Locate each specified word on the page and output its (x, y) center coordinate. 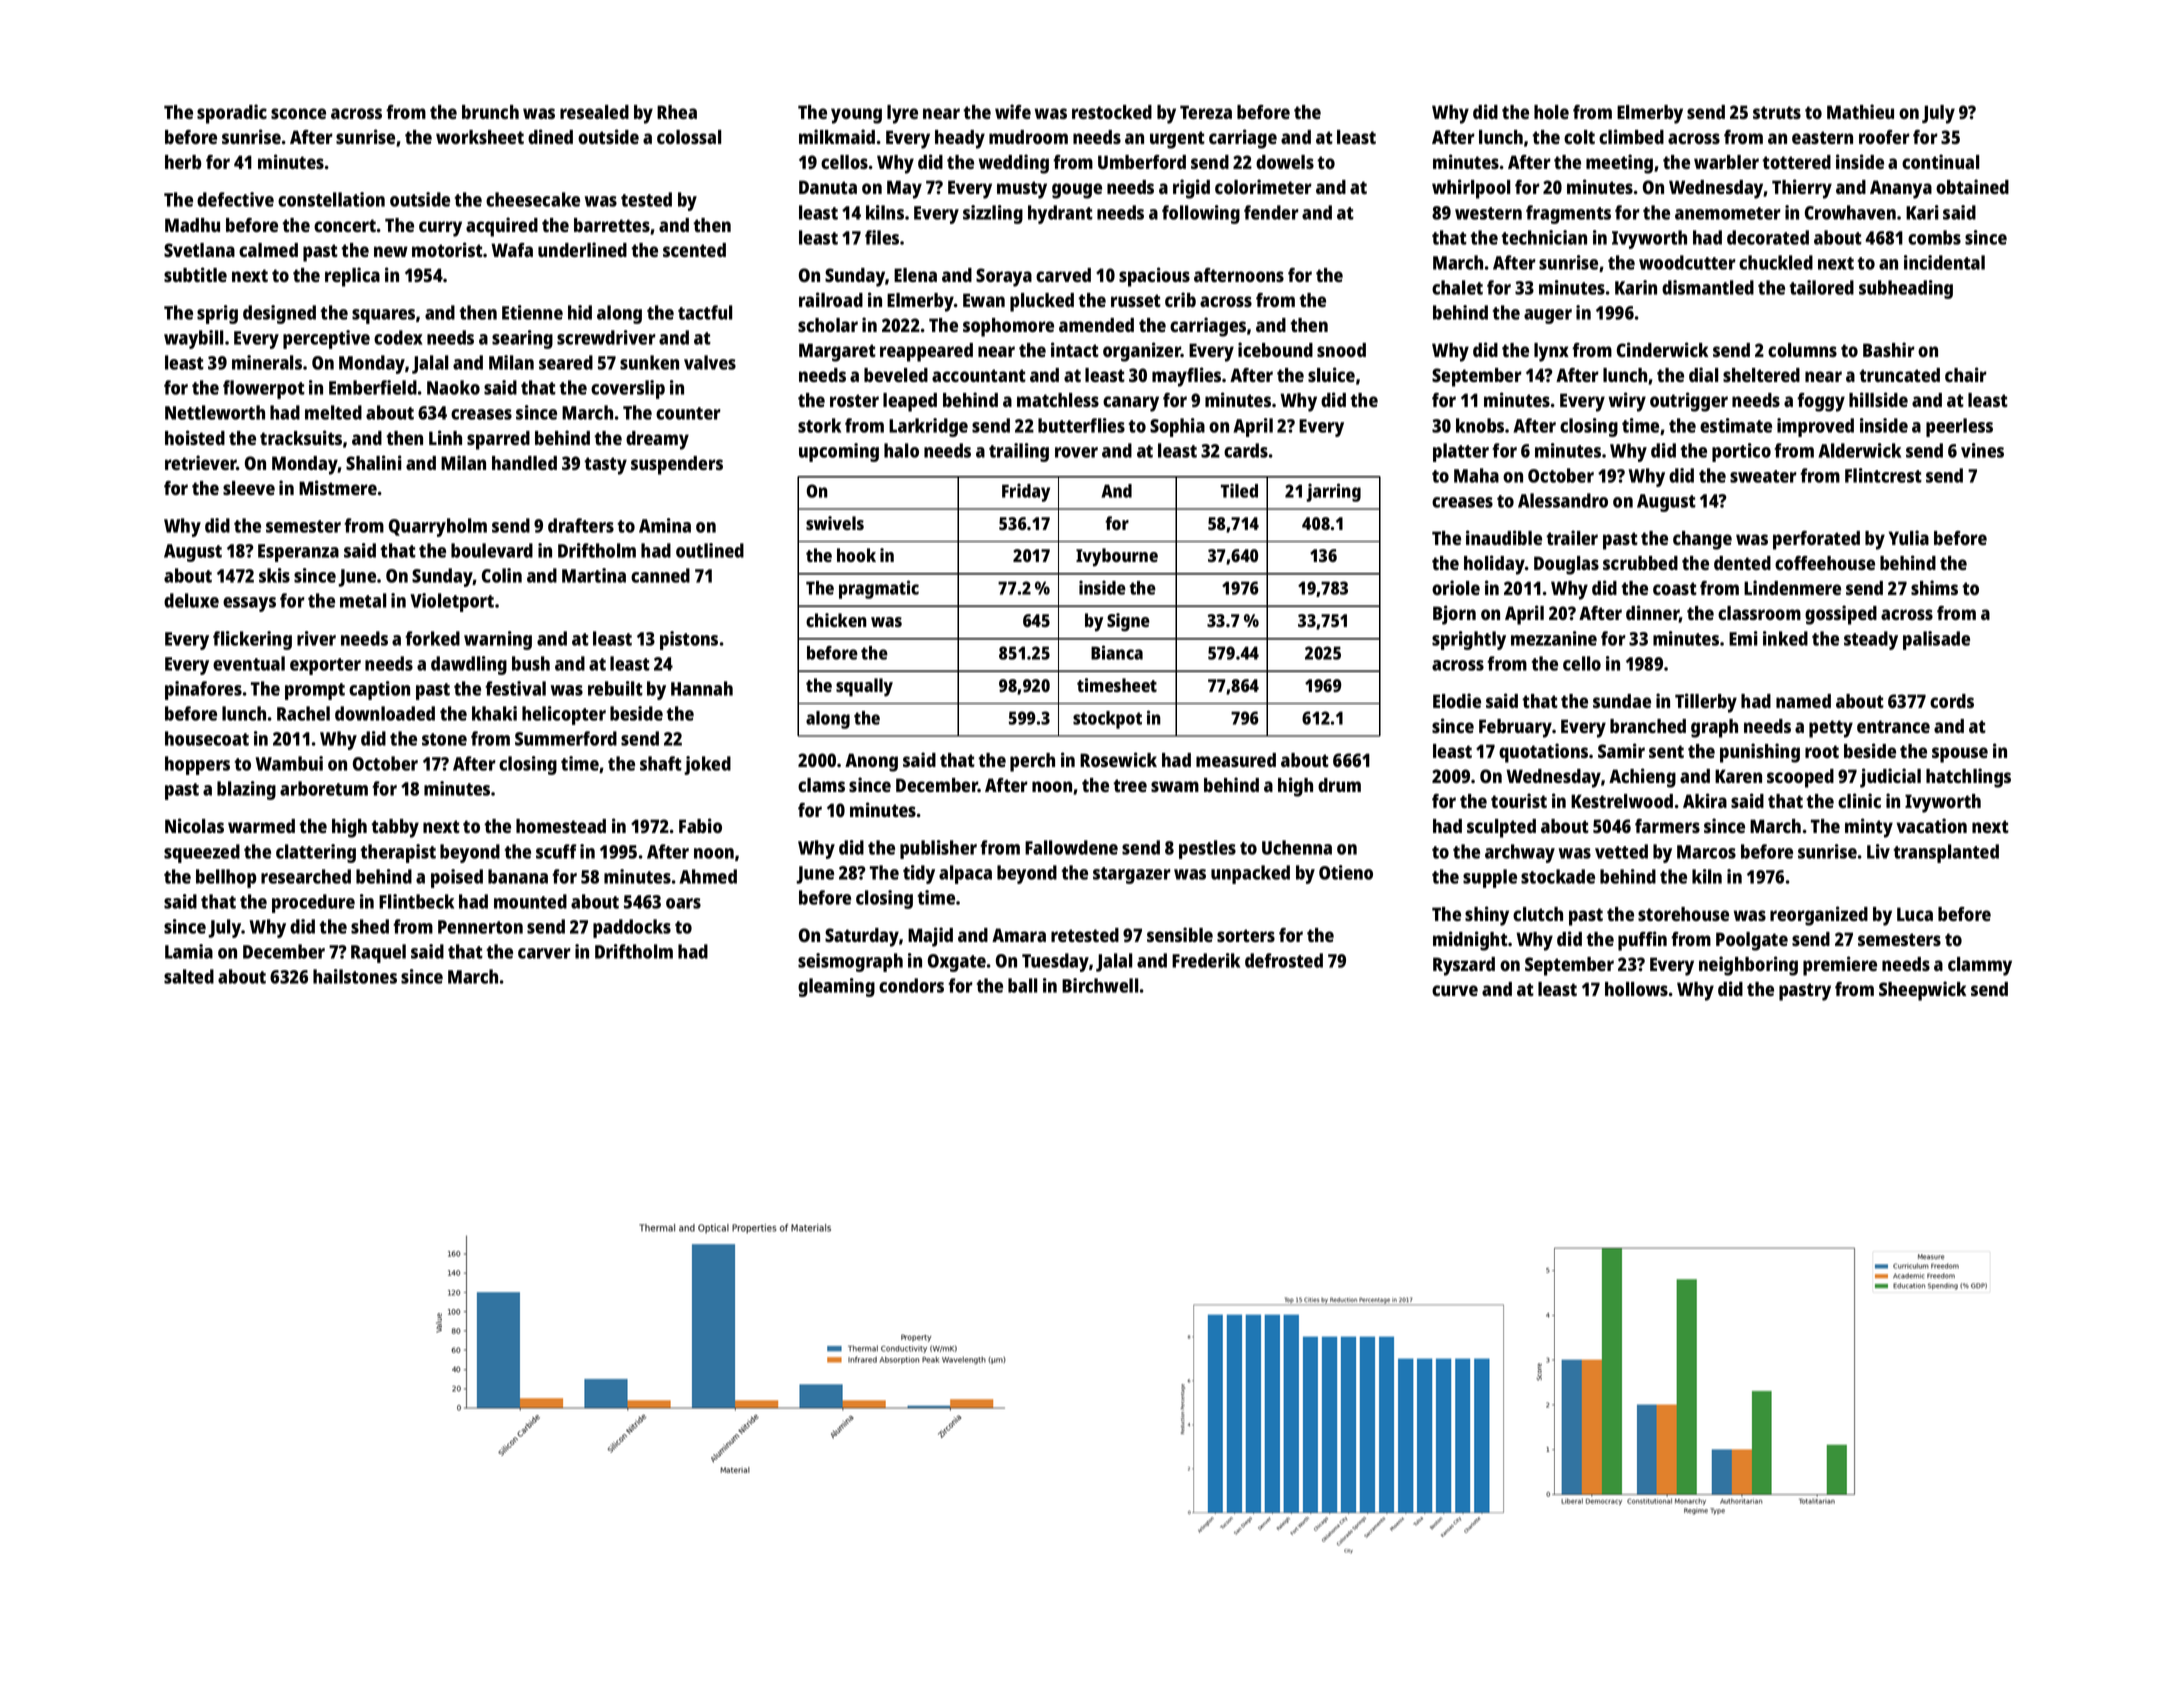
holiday (1494, 565)
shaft (661, 763)
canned (660, 575)
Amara (1019, 935)
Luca (1915, 914)
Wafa (512, 250)
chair (1966, 374)
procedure (313, 903)
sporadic (232, 114)
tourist (1519, 800)
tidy (919, 874)
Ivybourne (1117, 557)
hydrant (1060, 214)
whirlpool (1471, 189)
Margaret (837, 352)
